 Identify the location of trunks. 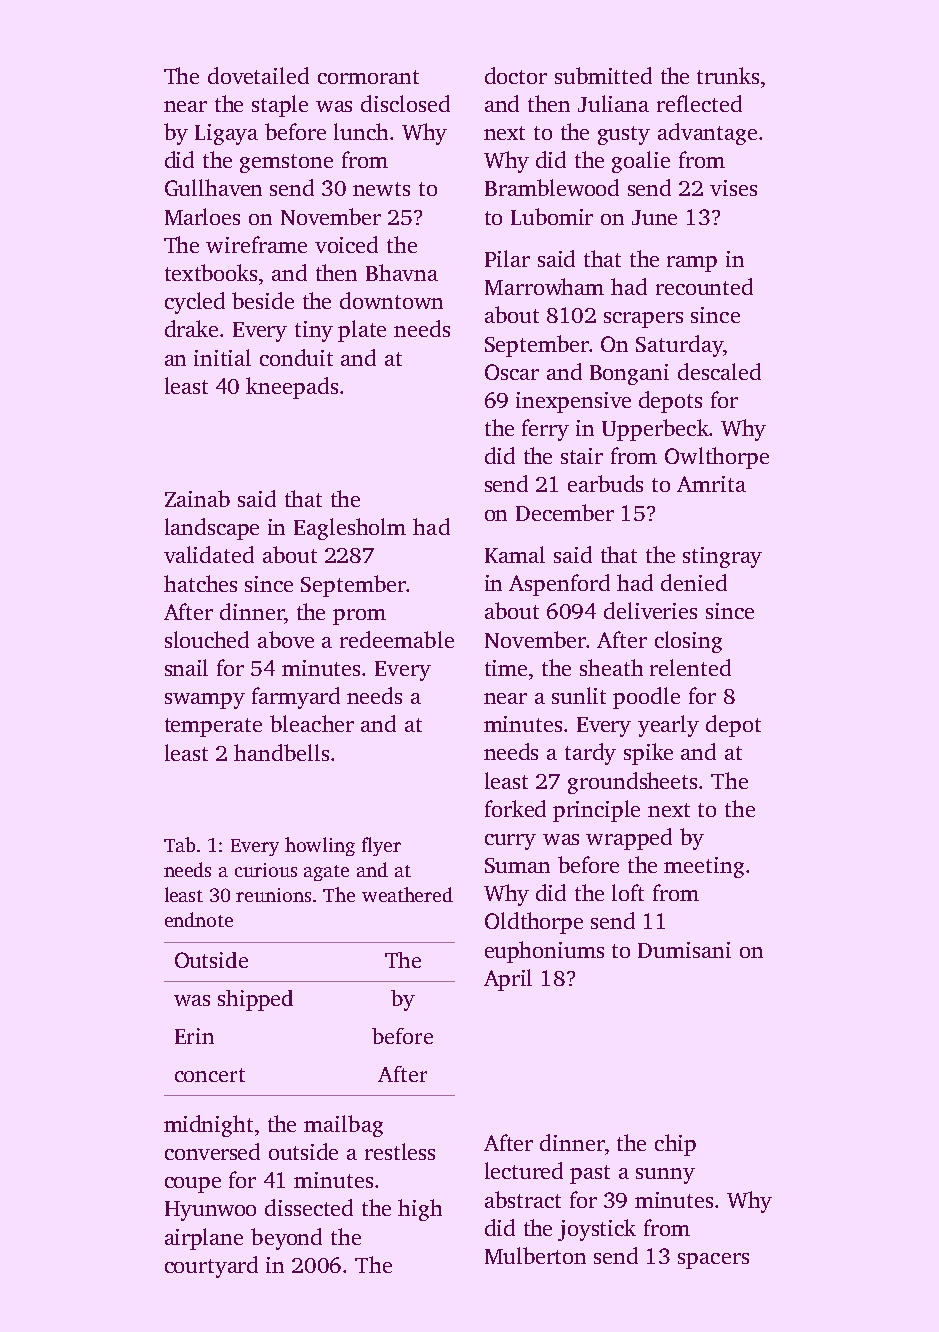
(728, 75).
